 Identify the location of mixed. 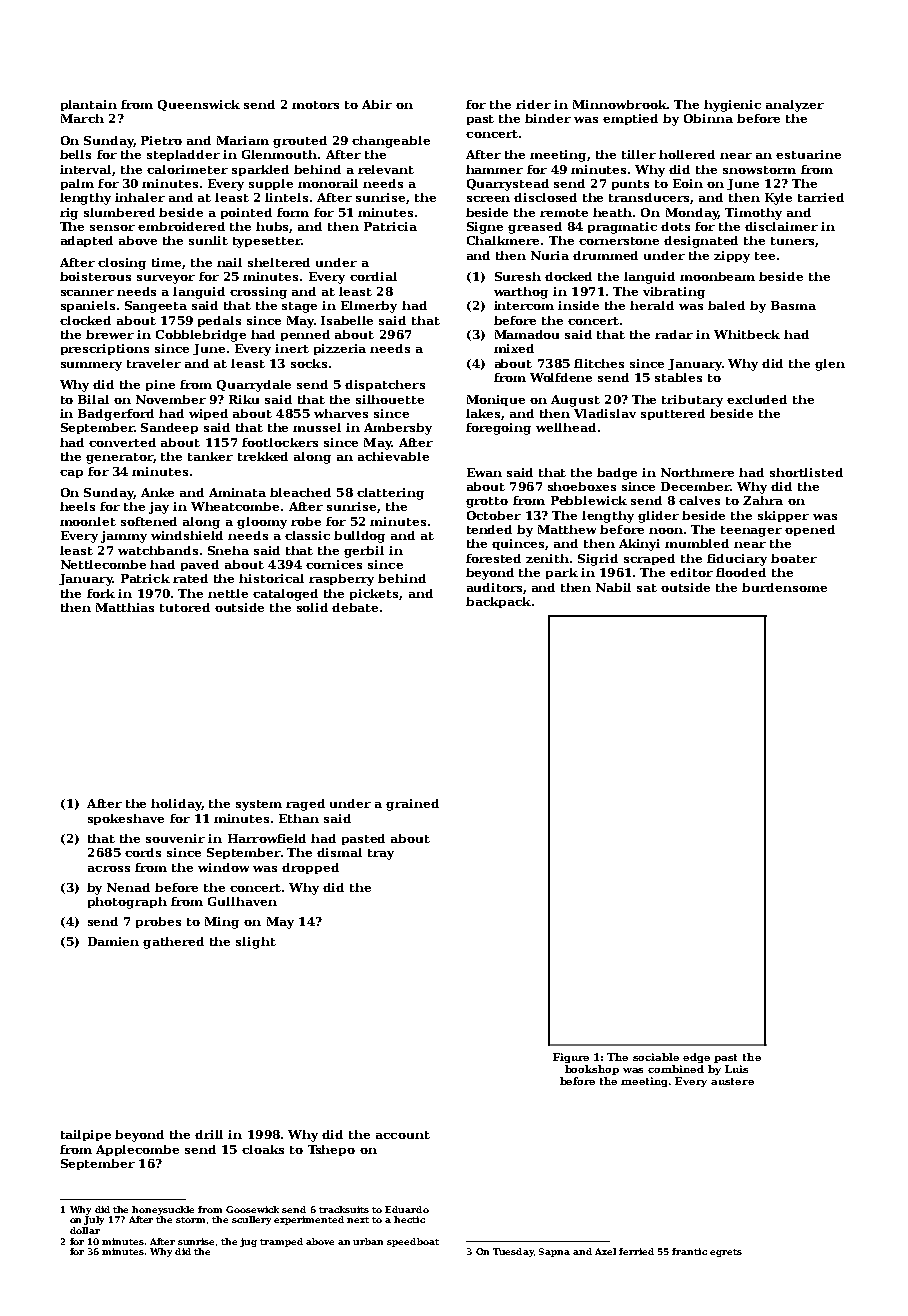
(514, 348).
